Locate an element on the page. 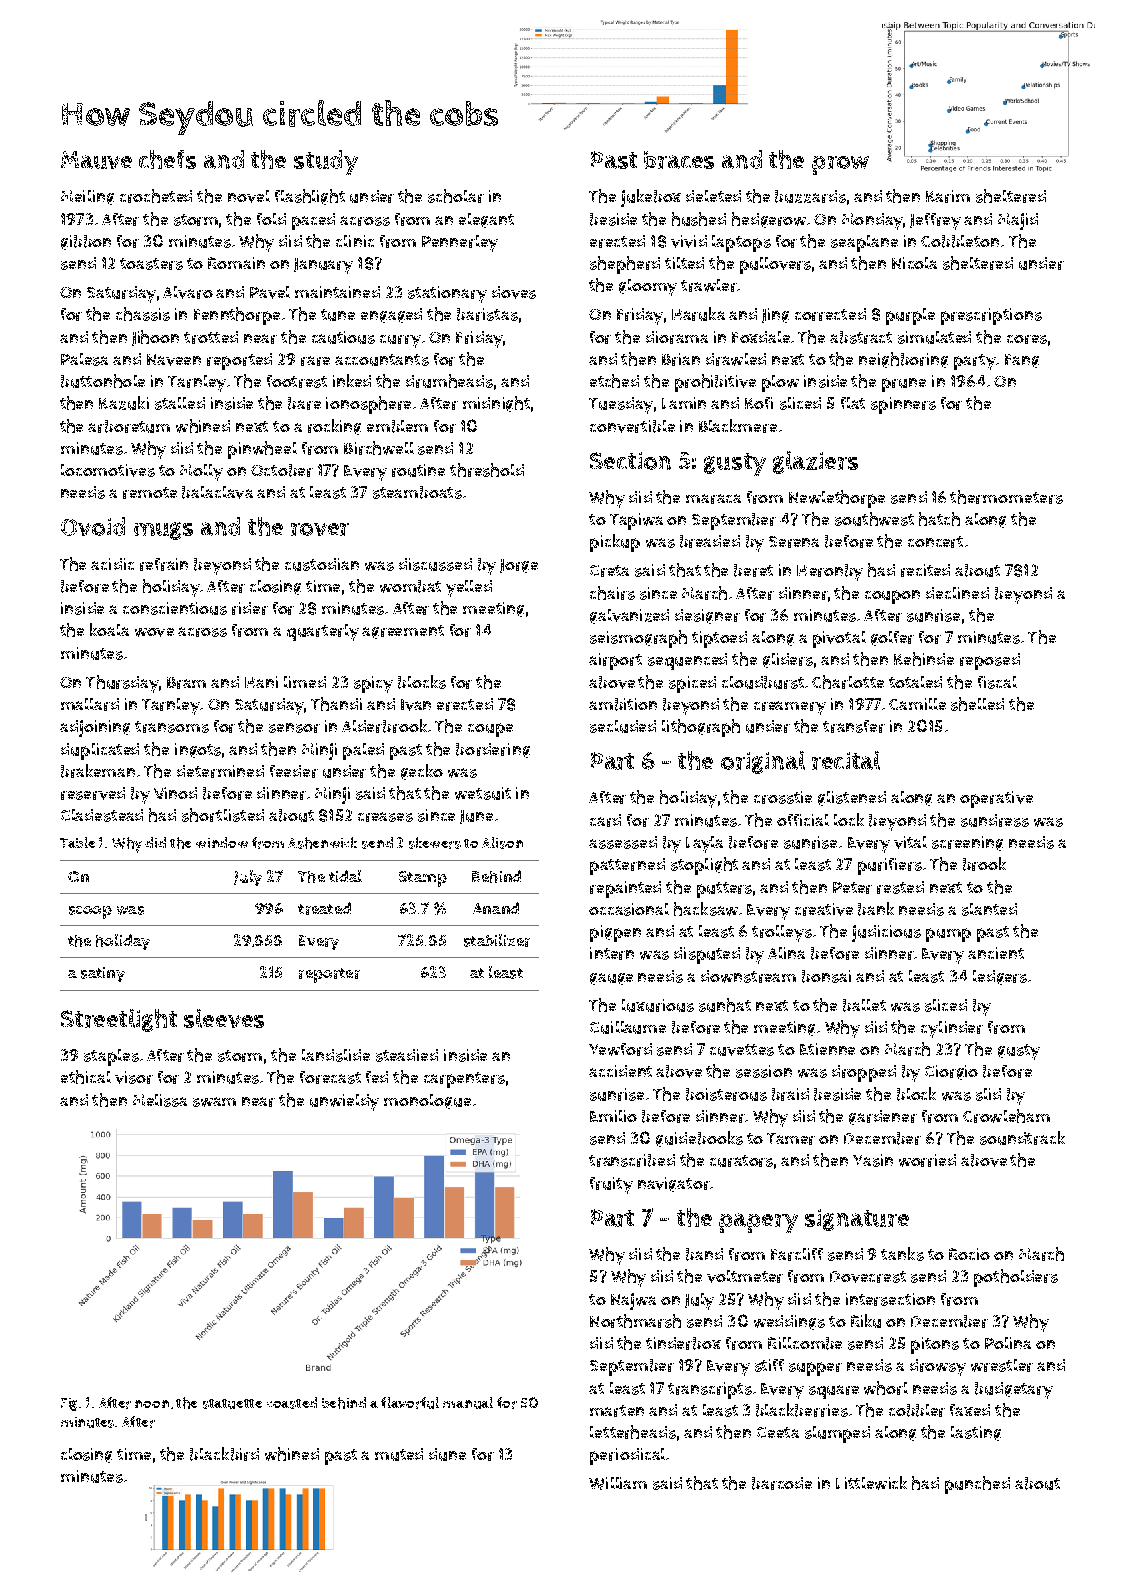 The height and width of the image is (1596, 1128). William is located at coordinates (618, 1483).
